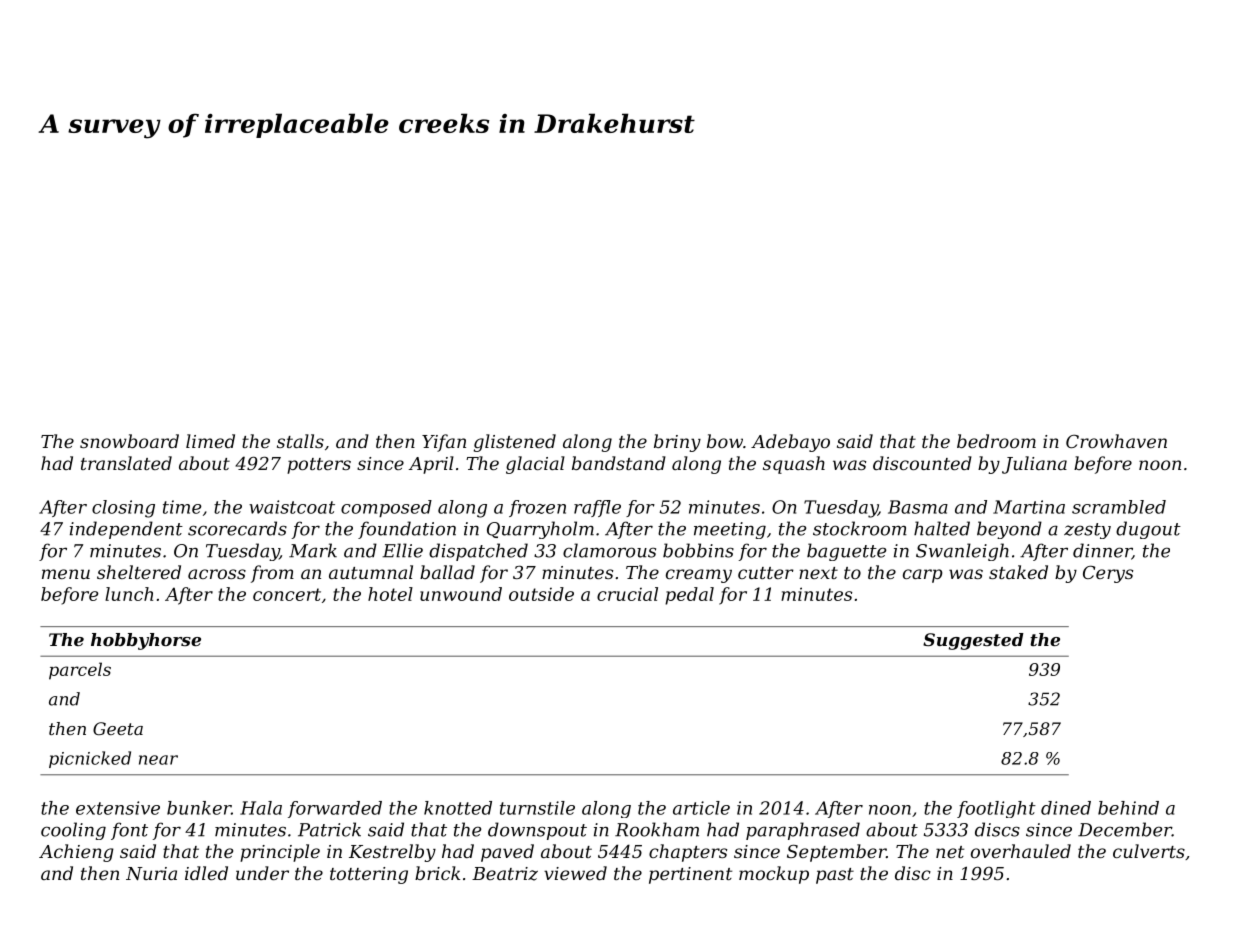 Image resolution: width=1233 pixels, height=952 pixels. I want to click on ballad, so click(447, 572).
